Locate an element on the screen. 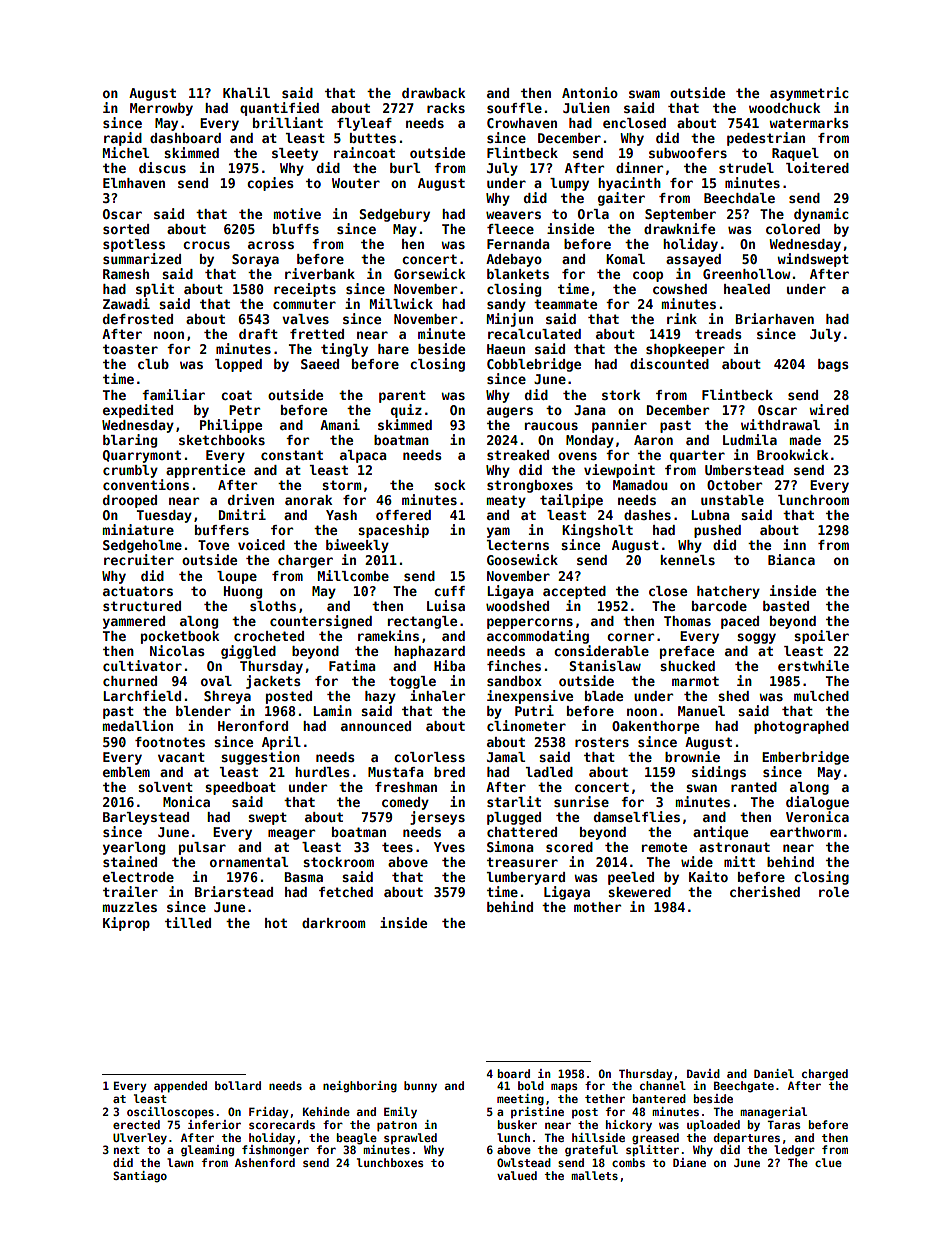 This screenshot has height=1233, width=952. assayed is located at coordinates (693, 260).
